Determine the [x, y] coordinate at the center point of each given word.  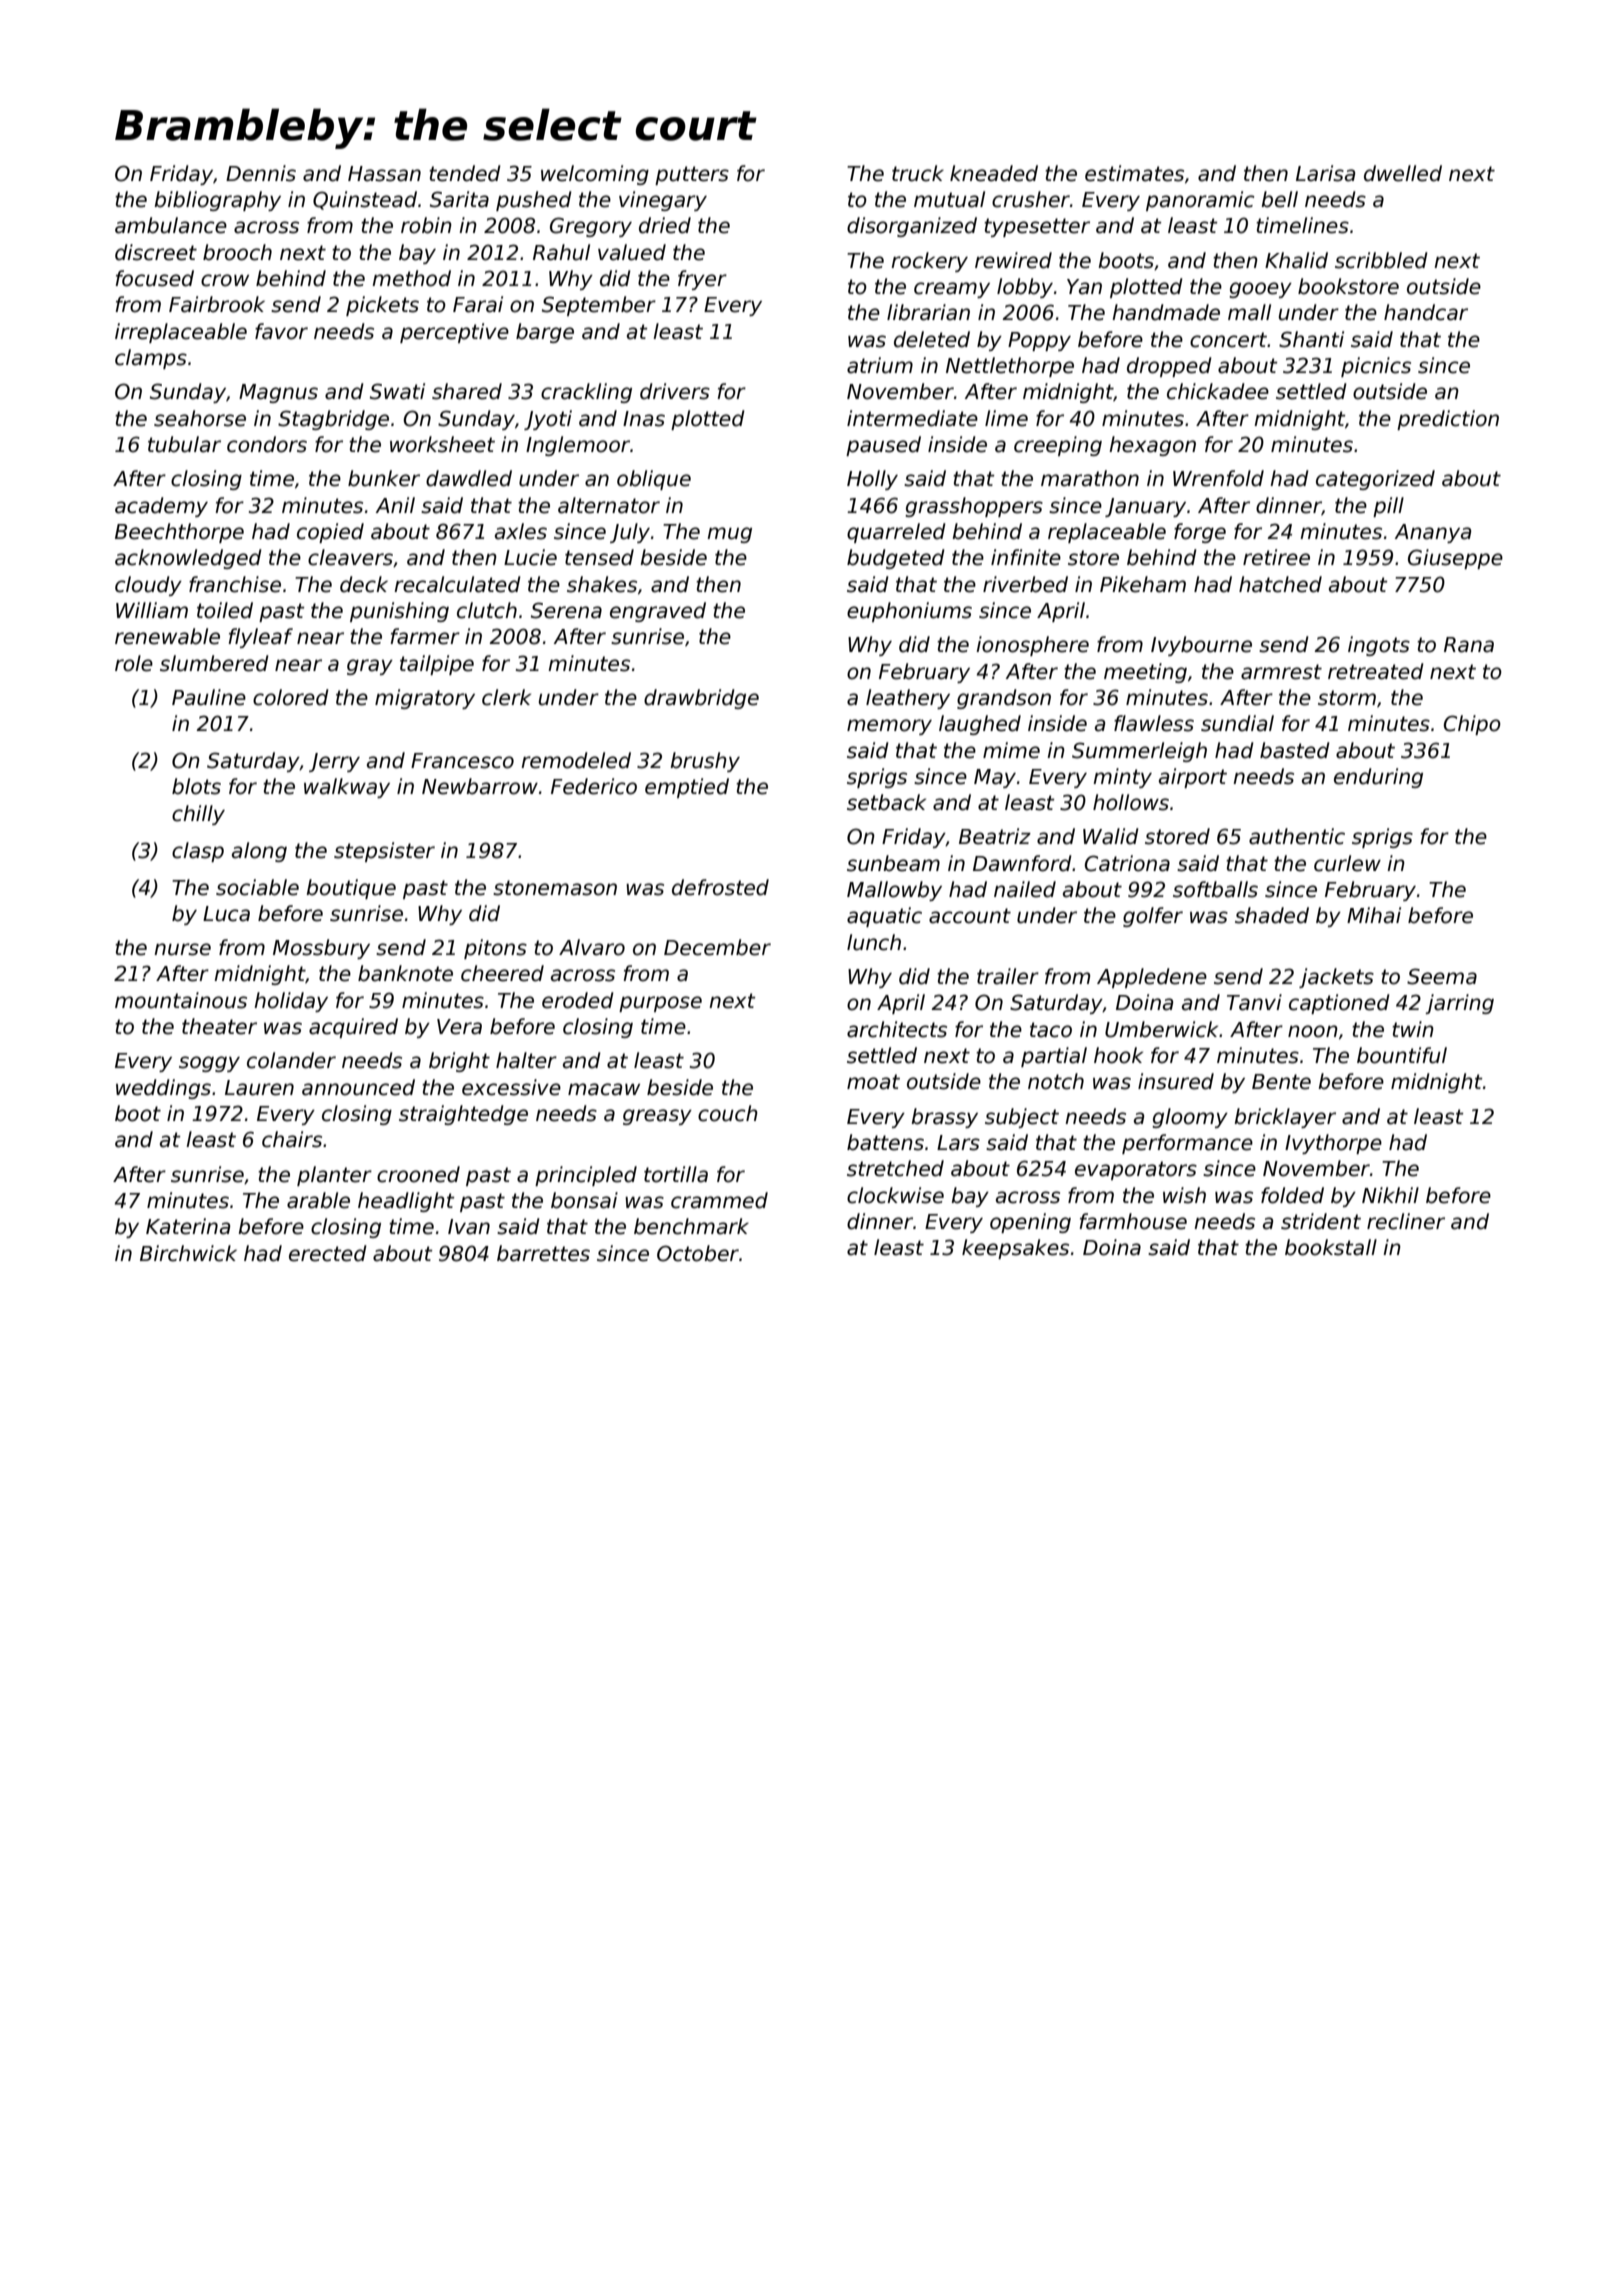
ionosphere [1032, 646]
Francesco [462, 761]
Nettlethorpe [1010, 367]
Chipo [1472, 725]
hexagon [1152, 446]
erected [328, 1253]
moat [873, 1082]
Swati [397, 391]
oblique [654, 480]
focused [154, 278]
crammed [719, 1200]
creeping [1058, 446]
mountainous [181, 1000]
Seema [1442, 976]
